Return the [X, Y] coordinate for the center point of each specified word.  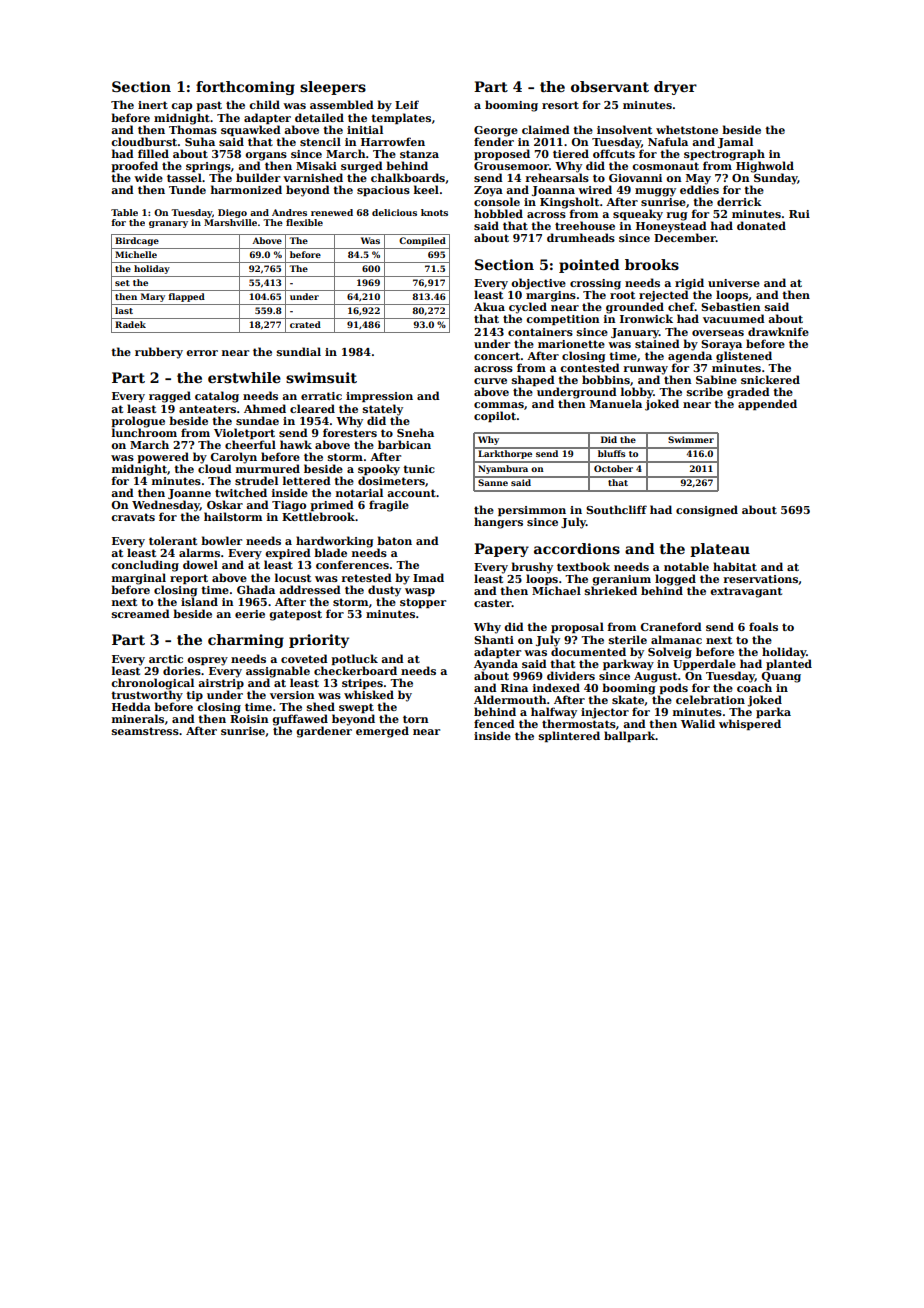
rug [677, 216]
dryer [675, 88]
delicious [394, 212]
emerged [382, 732]
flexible [304, 222]
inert [153, 105]
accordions [577, 548]
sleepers [333, 88]
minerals [138, 718]
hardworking [334, 542]
